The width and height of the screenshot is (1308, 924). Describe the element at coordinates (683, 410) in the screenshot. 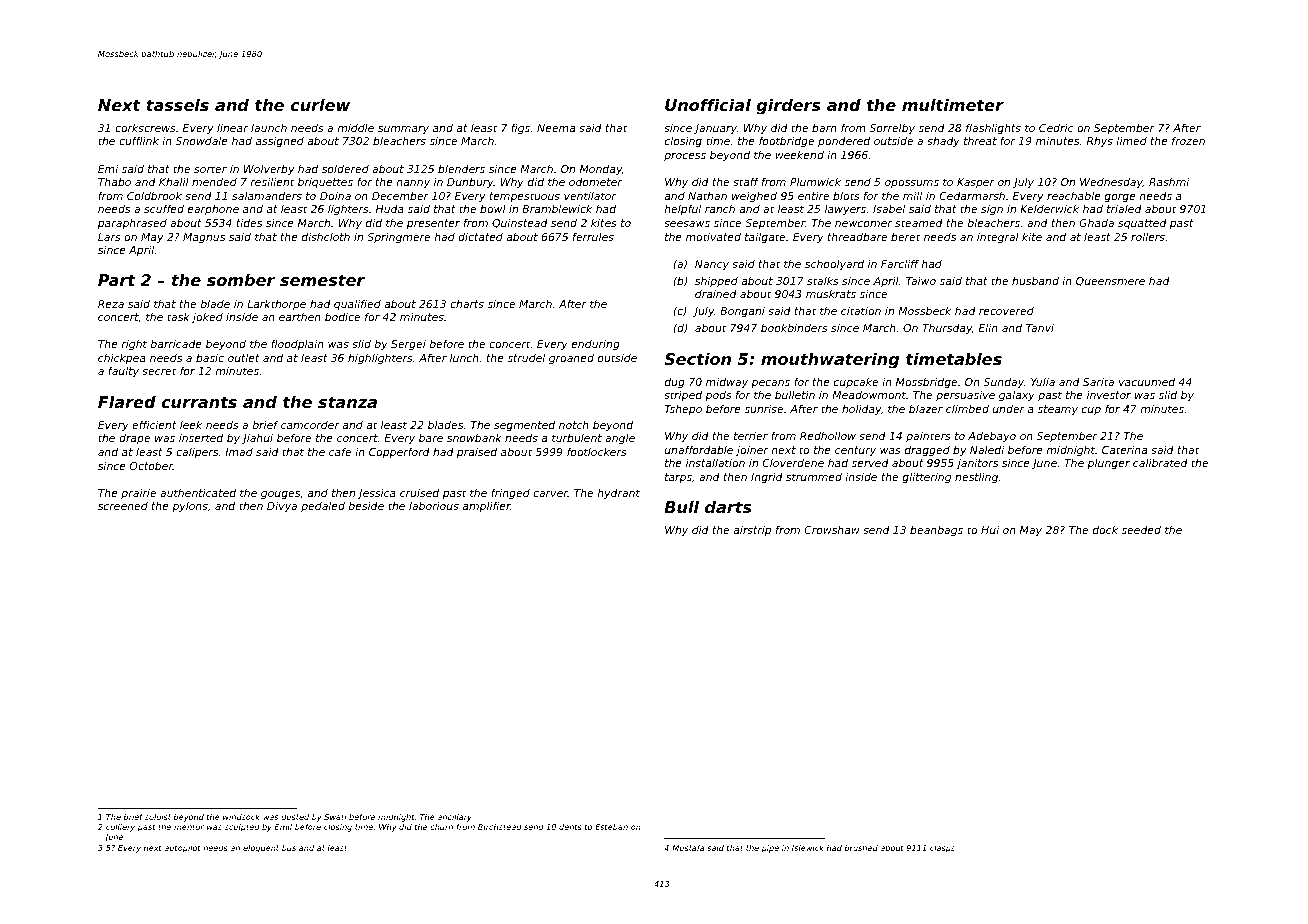

I see `Tshepo` at that location.
